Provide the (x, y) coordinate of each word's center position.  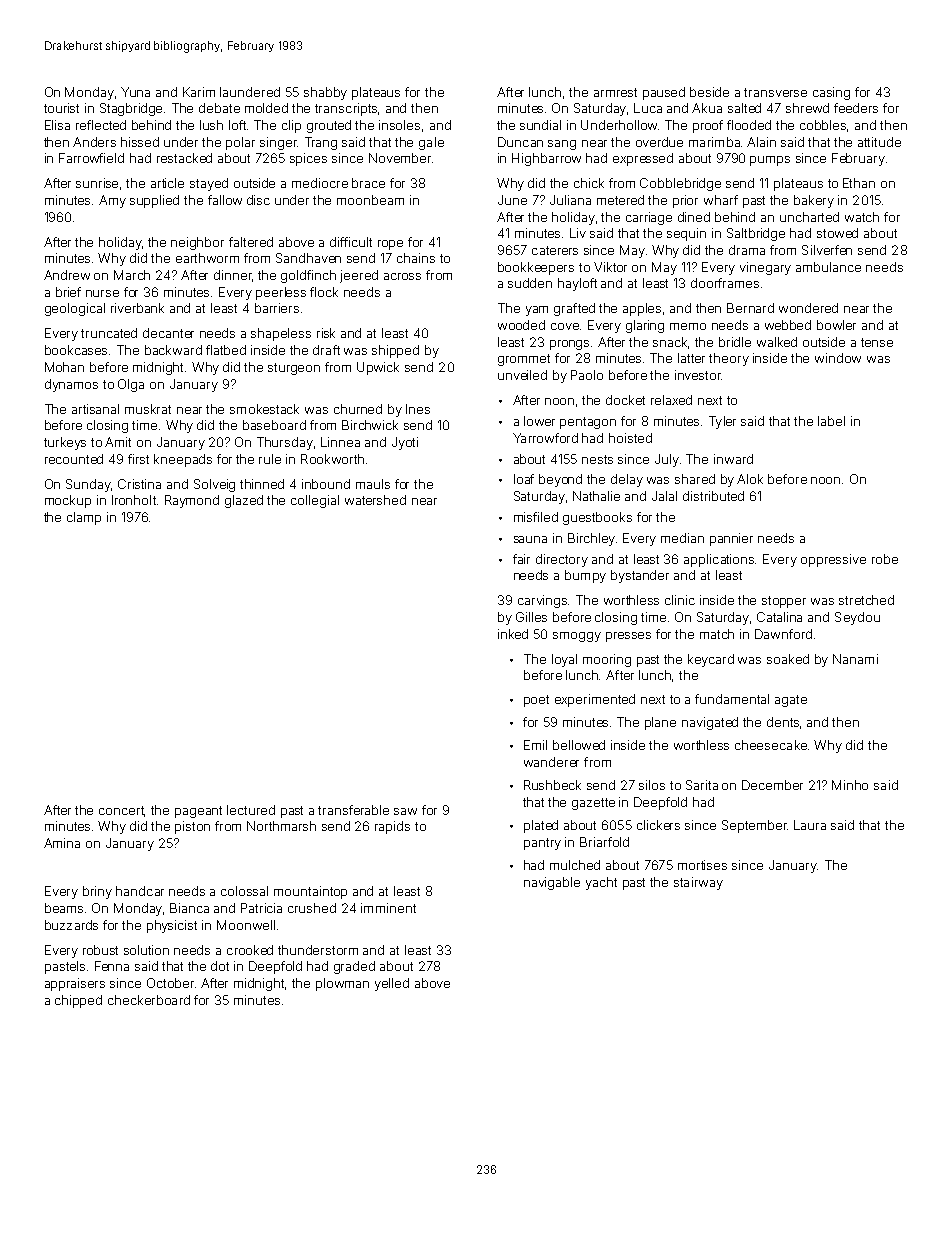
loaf (524, 479)
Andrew (67, 275)
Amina (62, 843)
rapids (392, 827)
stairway (698, 883)
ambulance (828, 267)
